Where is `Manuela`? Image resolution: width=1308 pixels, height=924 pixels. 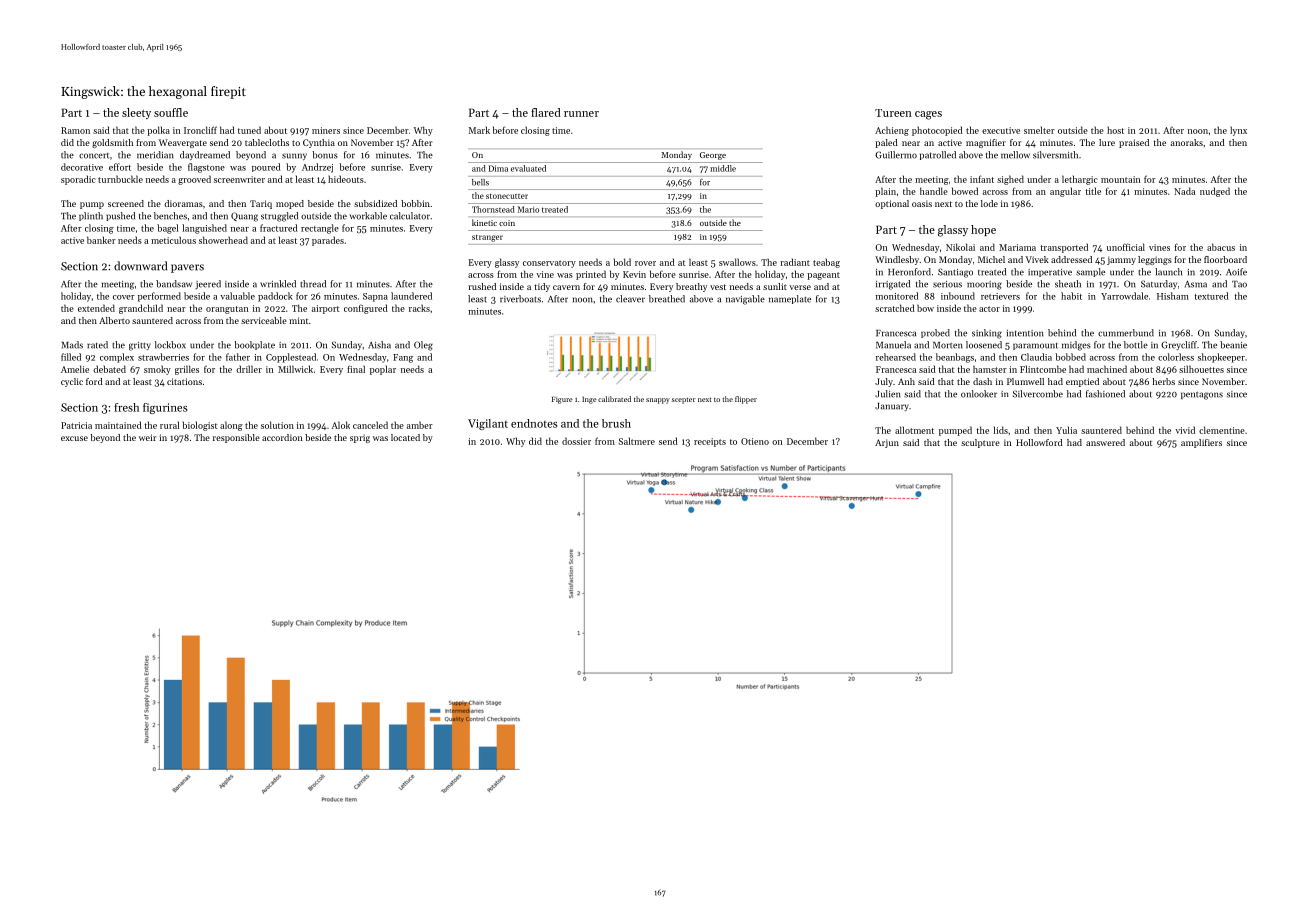
Manuela is located at coordinates (893, 345).
